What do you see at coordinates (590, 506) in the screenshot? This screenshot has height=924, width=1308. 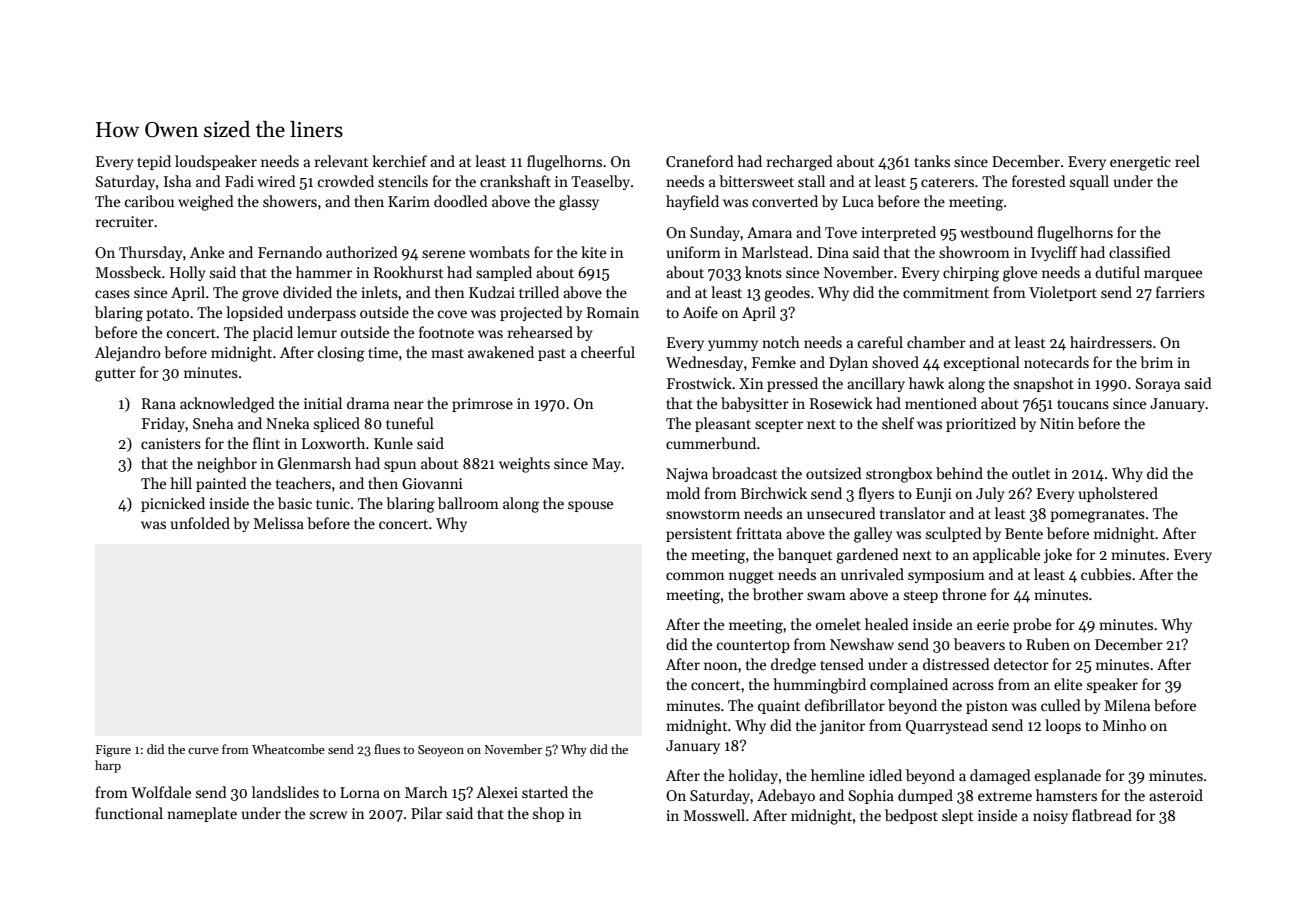 I see `spouse` at bounding box center [590, 506].
